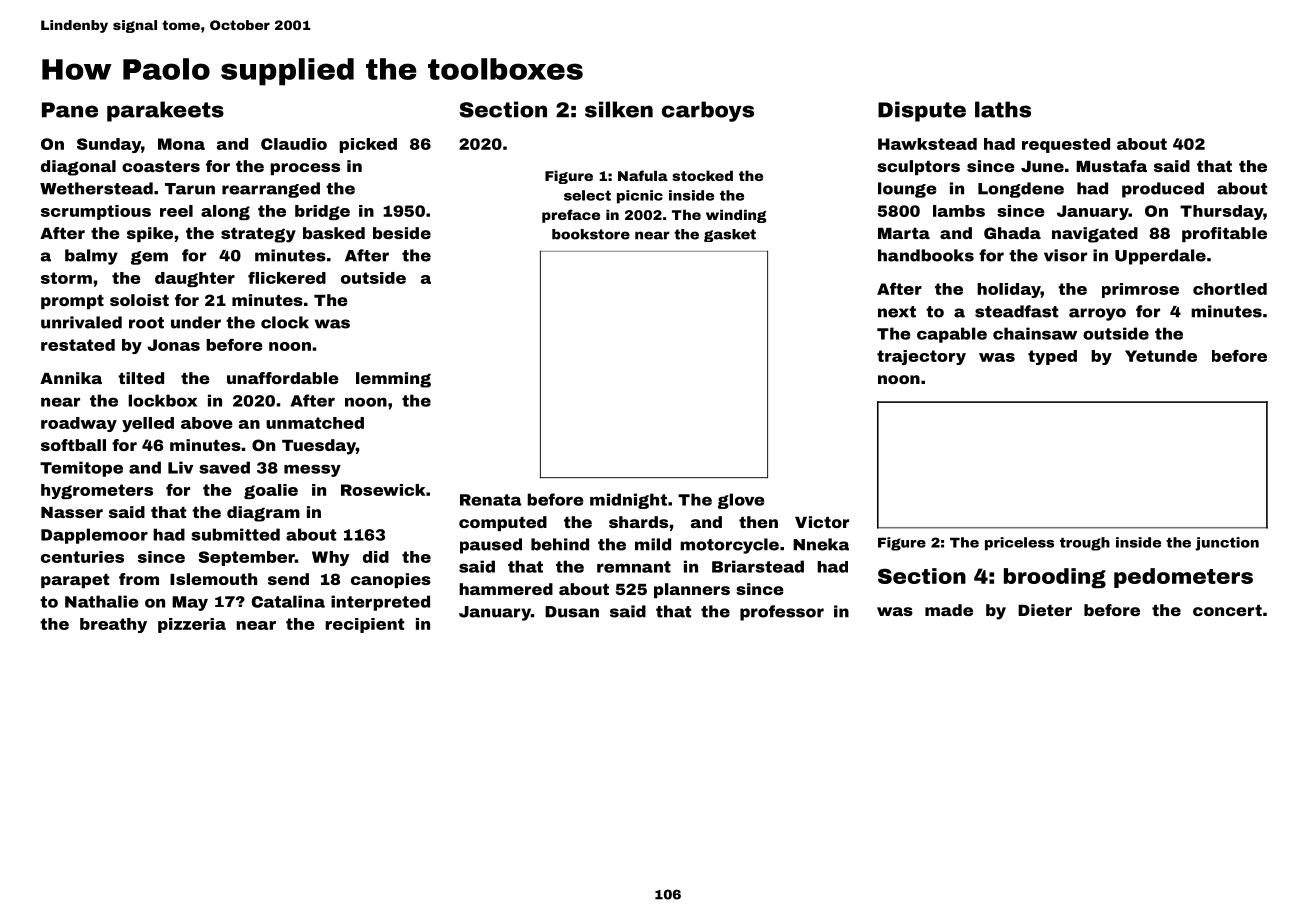  I want to click on Pane, so click(70, 110).
